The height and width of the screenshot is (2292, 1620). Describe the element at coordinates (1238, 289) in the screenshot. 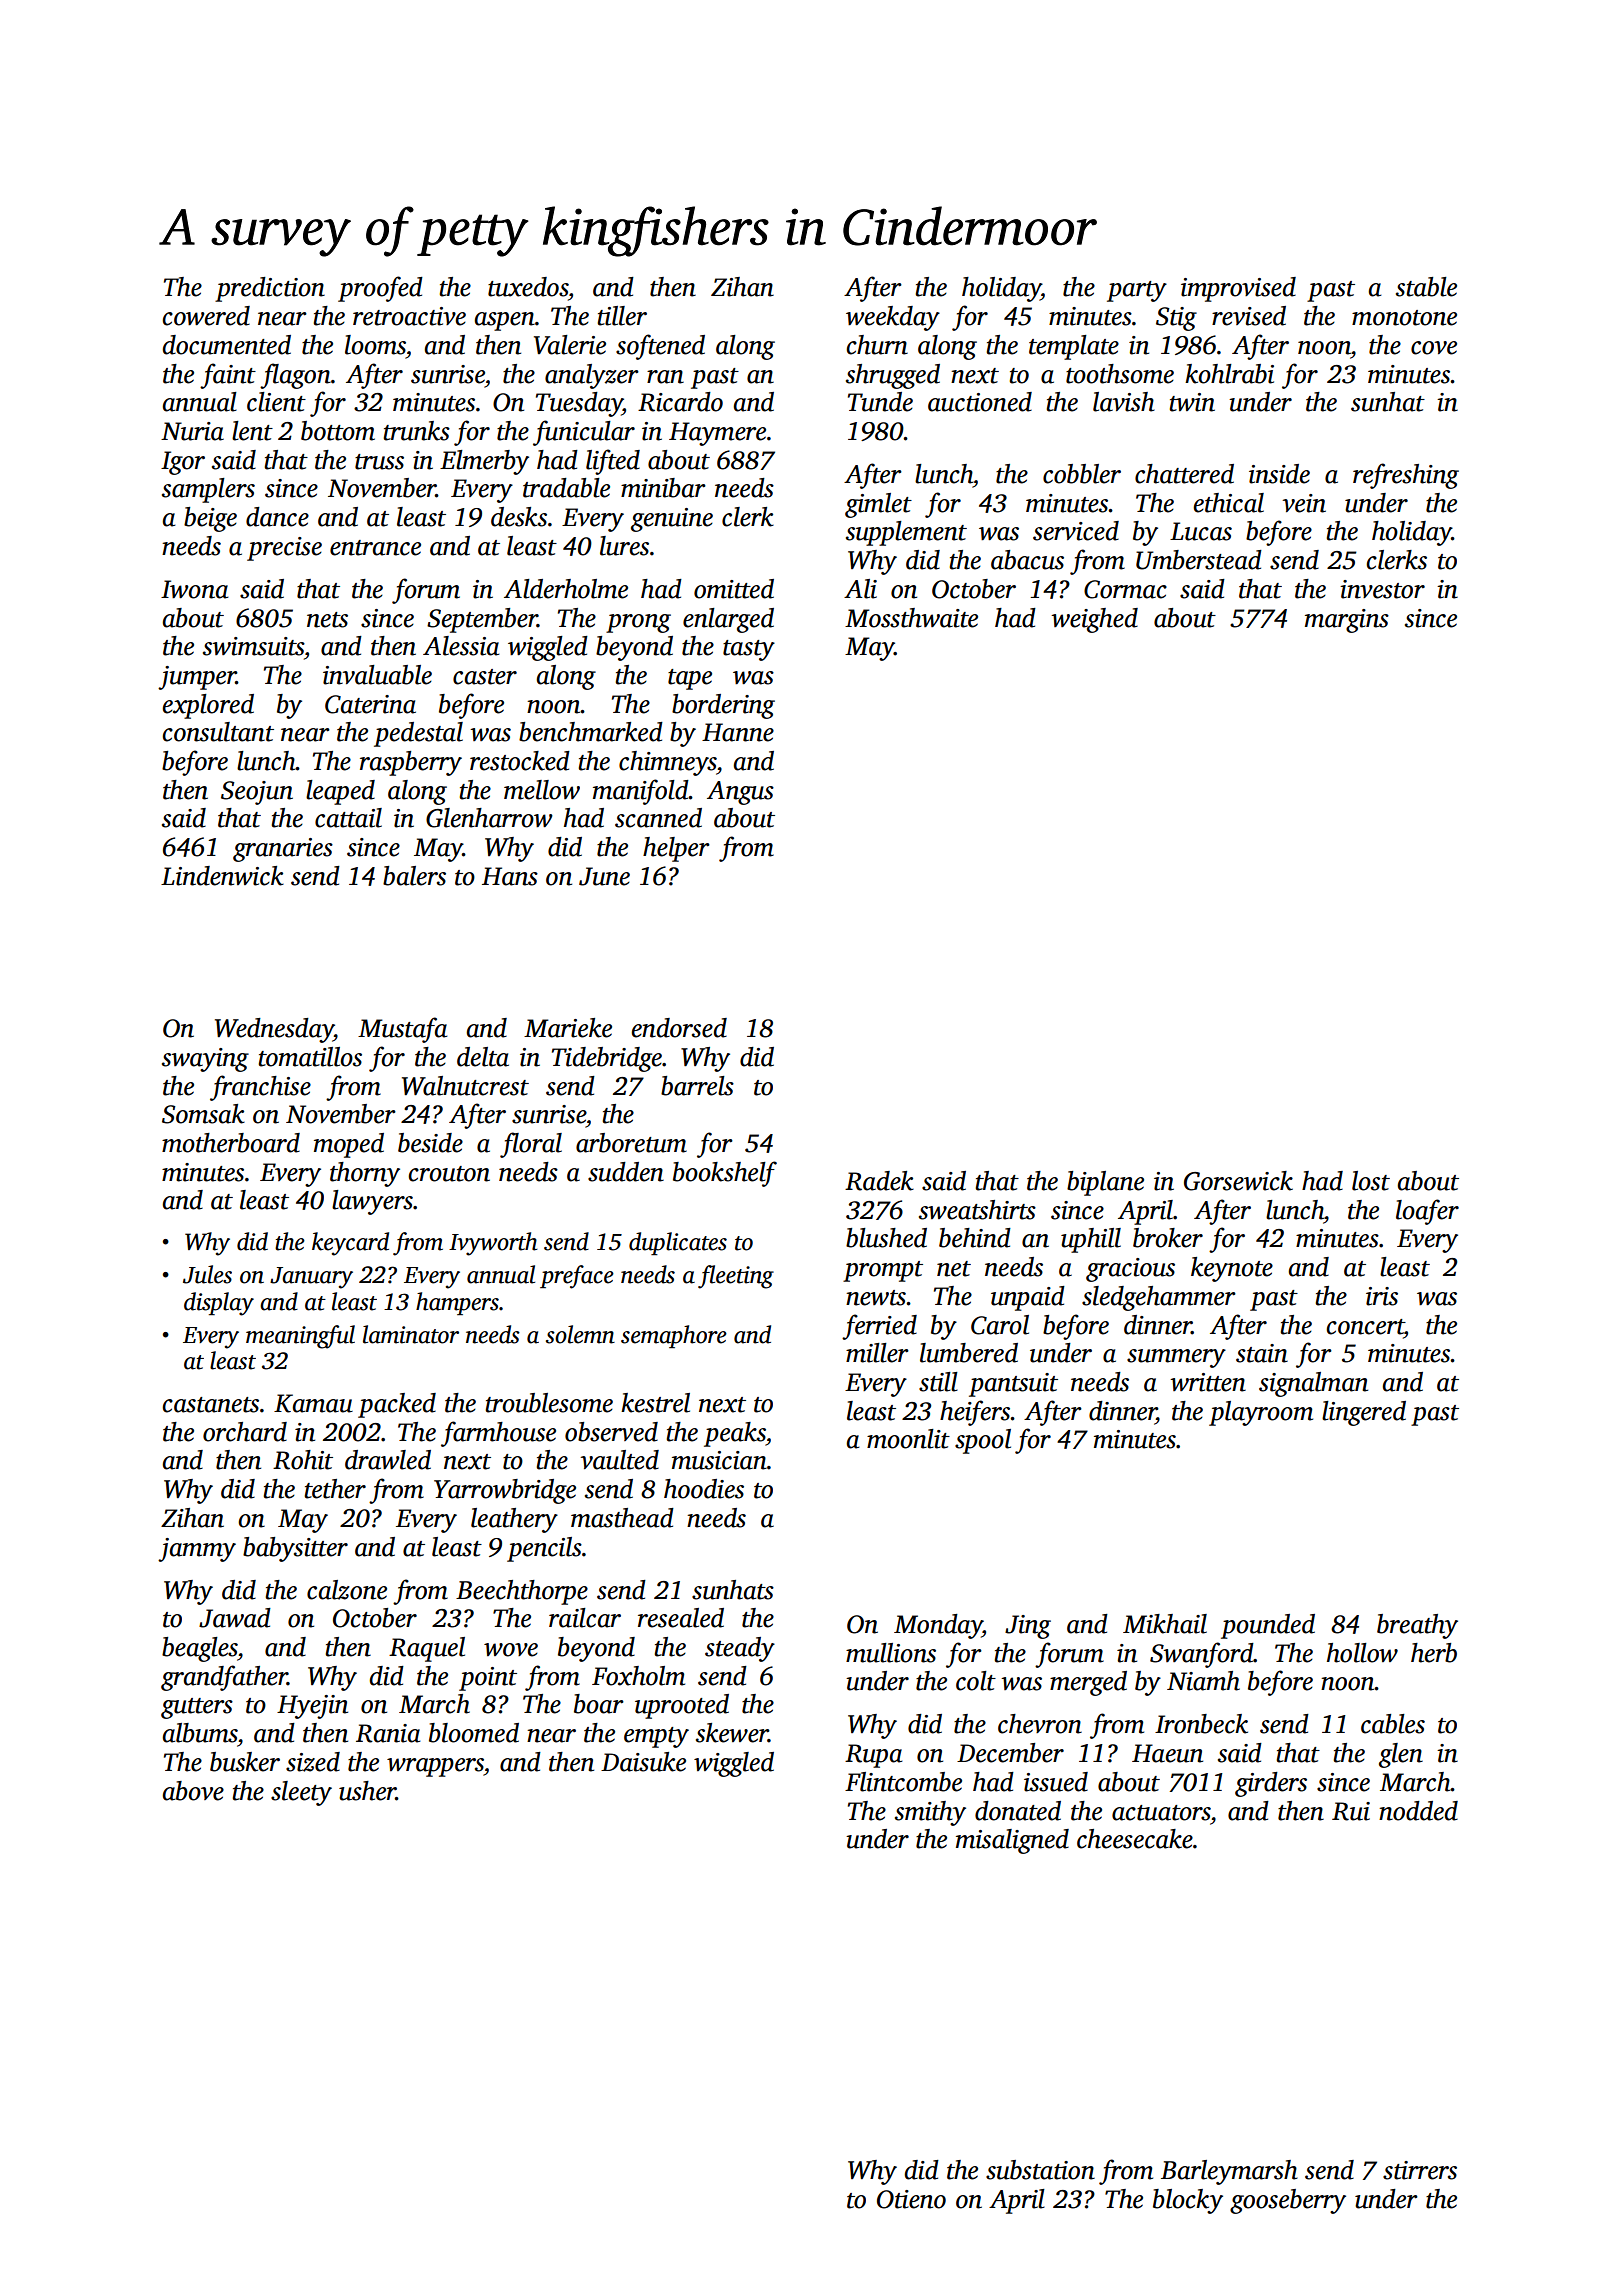

I see `improvised` at that location.
